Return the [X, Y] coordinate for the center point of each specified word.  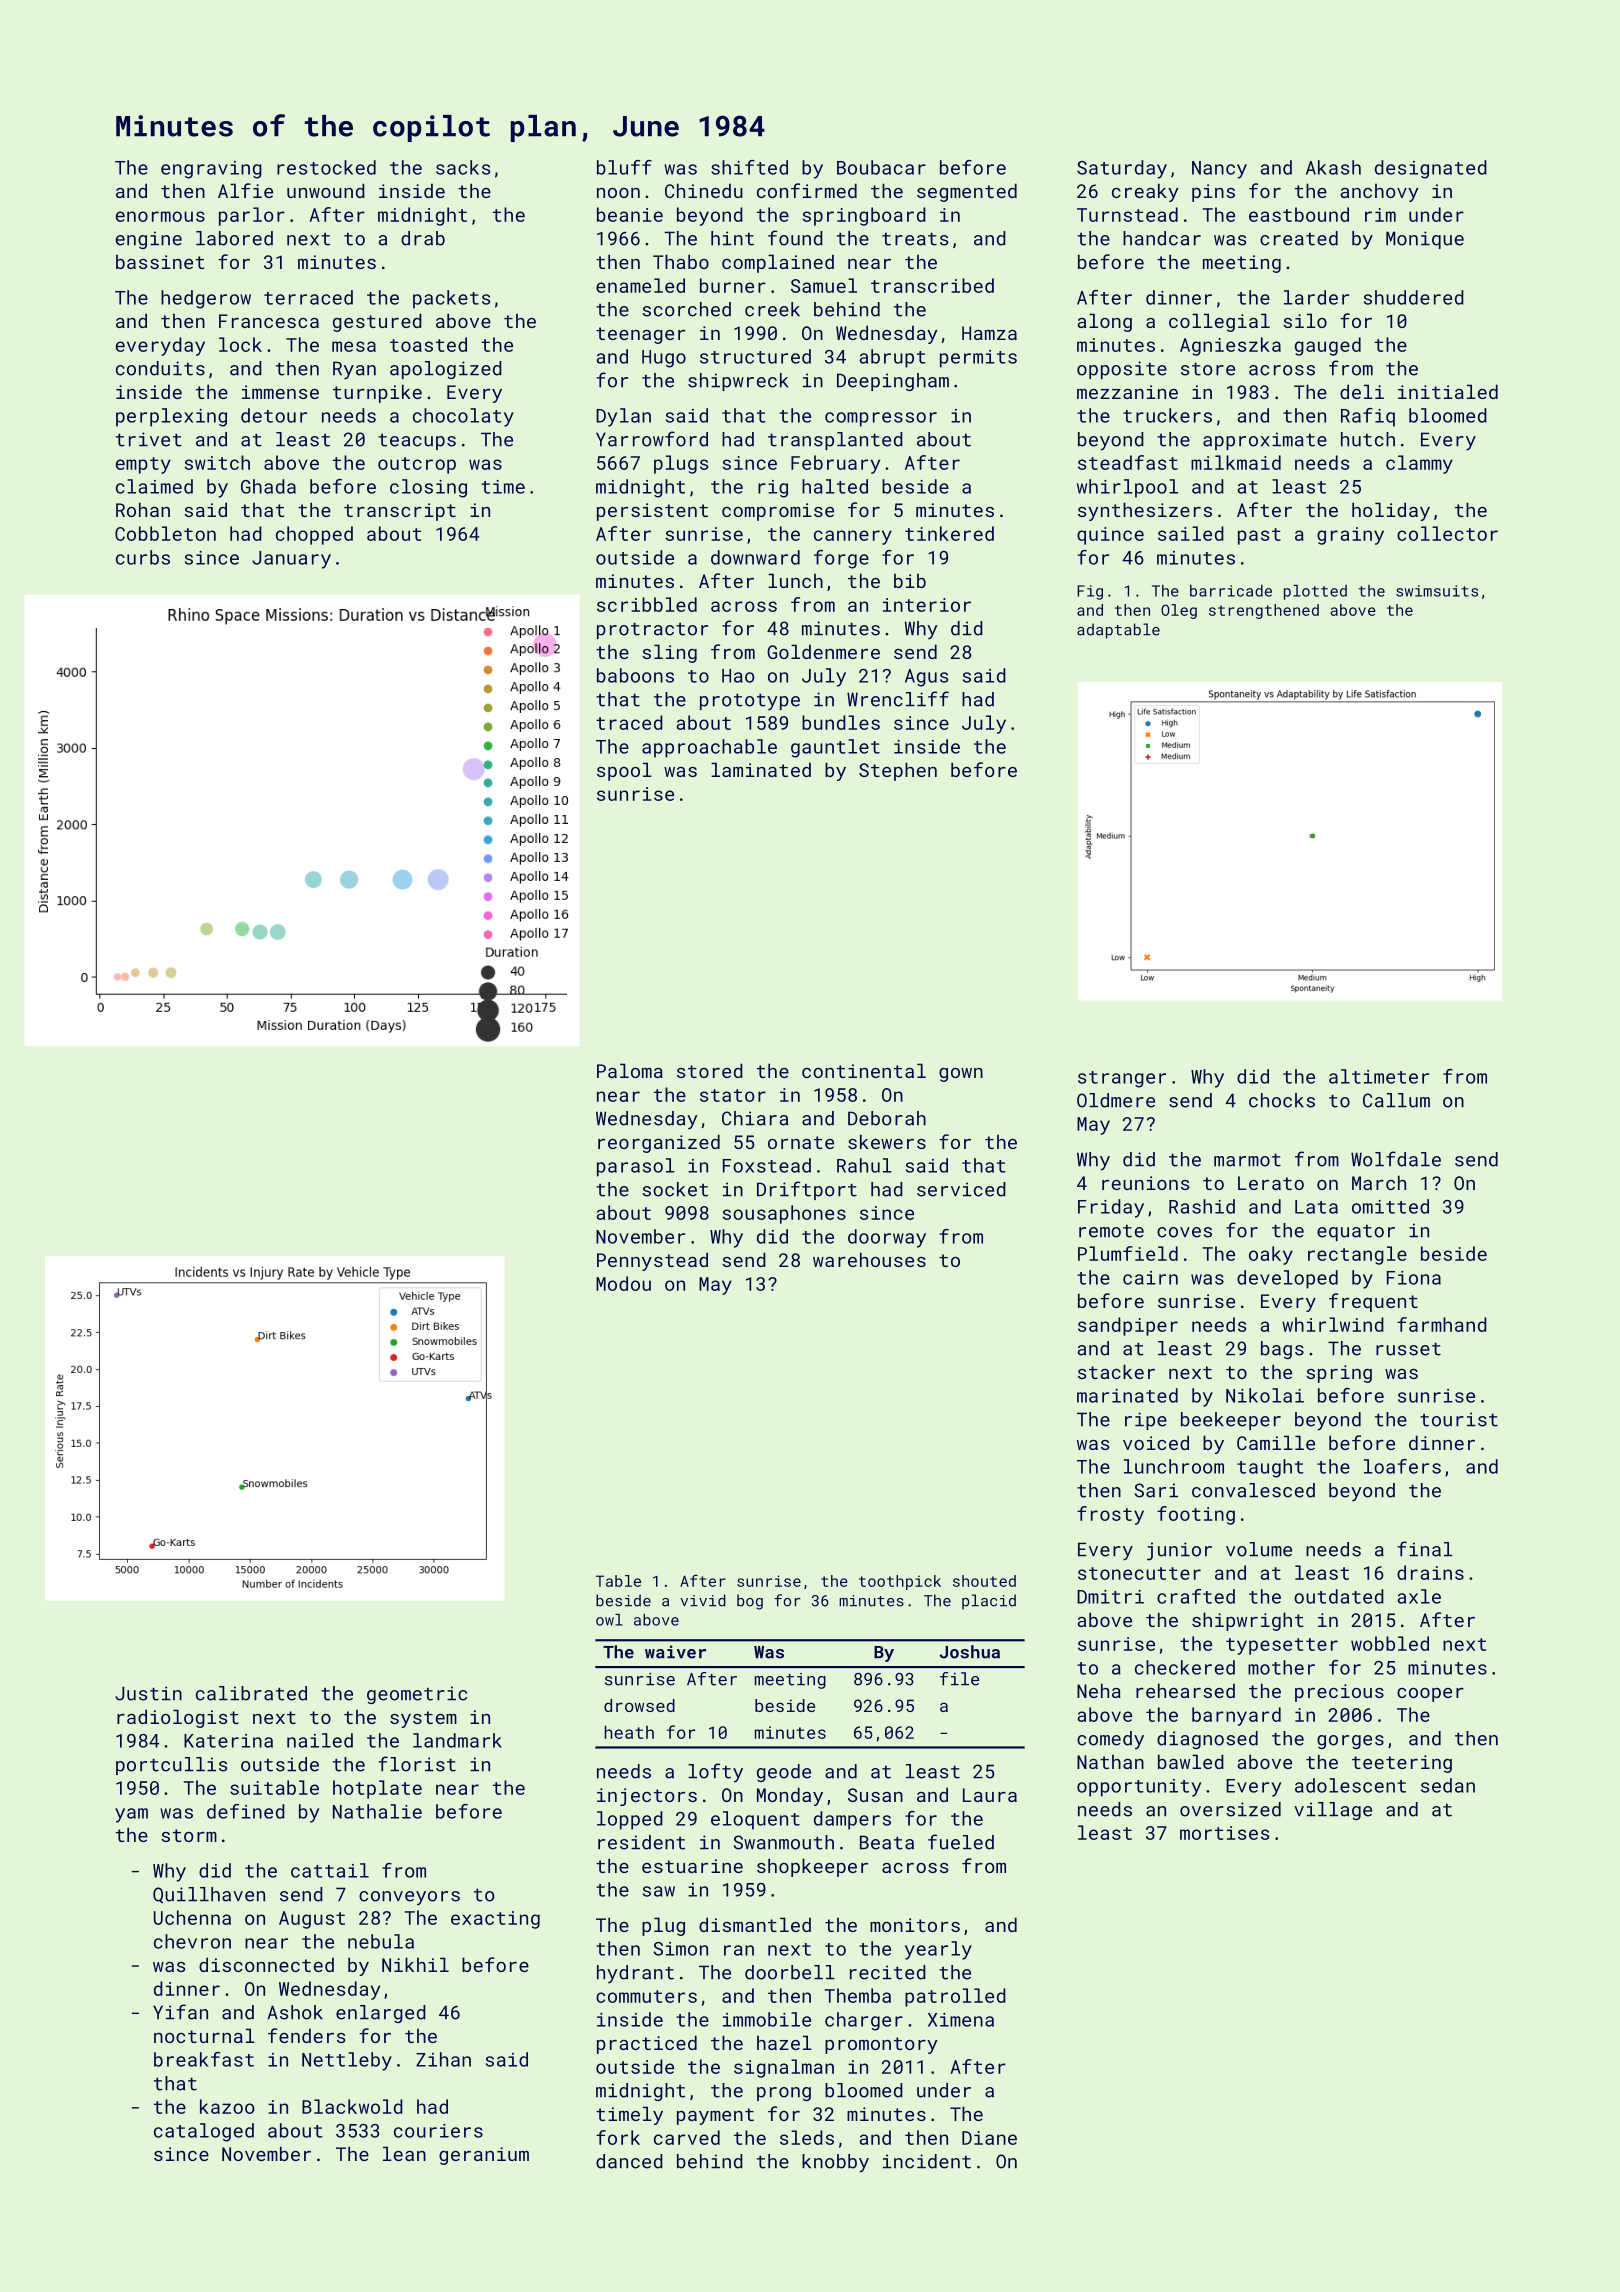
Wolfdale [1396, 1159]
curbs [143, 557]
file [959, 1679]
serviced [961, 1189]
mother [1281, 1667]
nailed [320, 1740]
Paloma [630, 1070]
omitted [1390, 1206]
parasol [636, 1167]
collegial [1219, 322]
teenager [640, 335]
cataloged [204, 2132]
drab [423, 238]
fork [618, 2137]
